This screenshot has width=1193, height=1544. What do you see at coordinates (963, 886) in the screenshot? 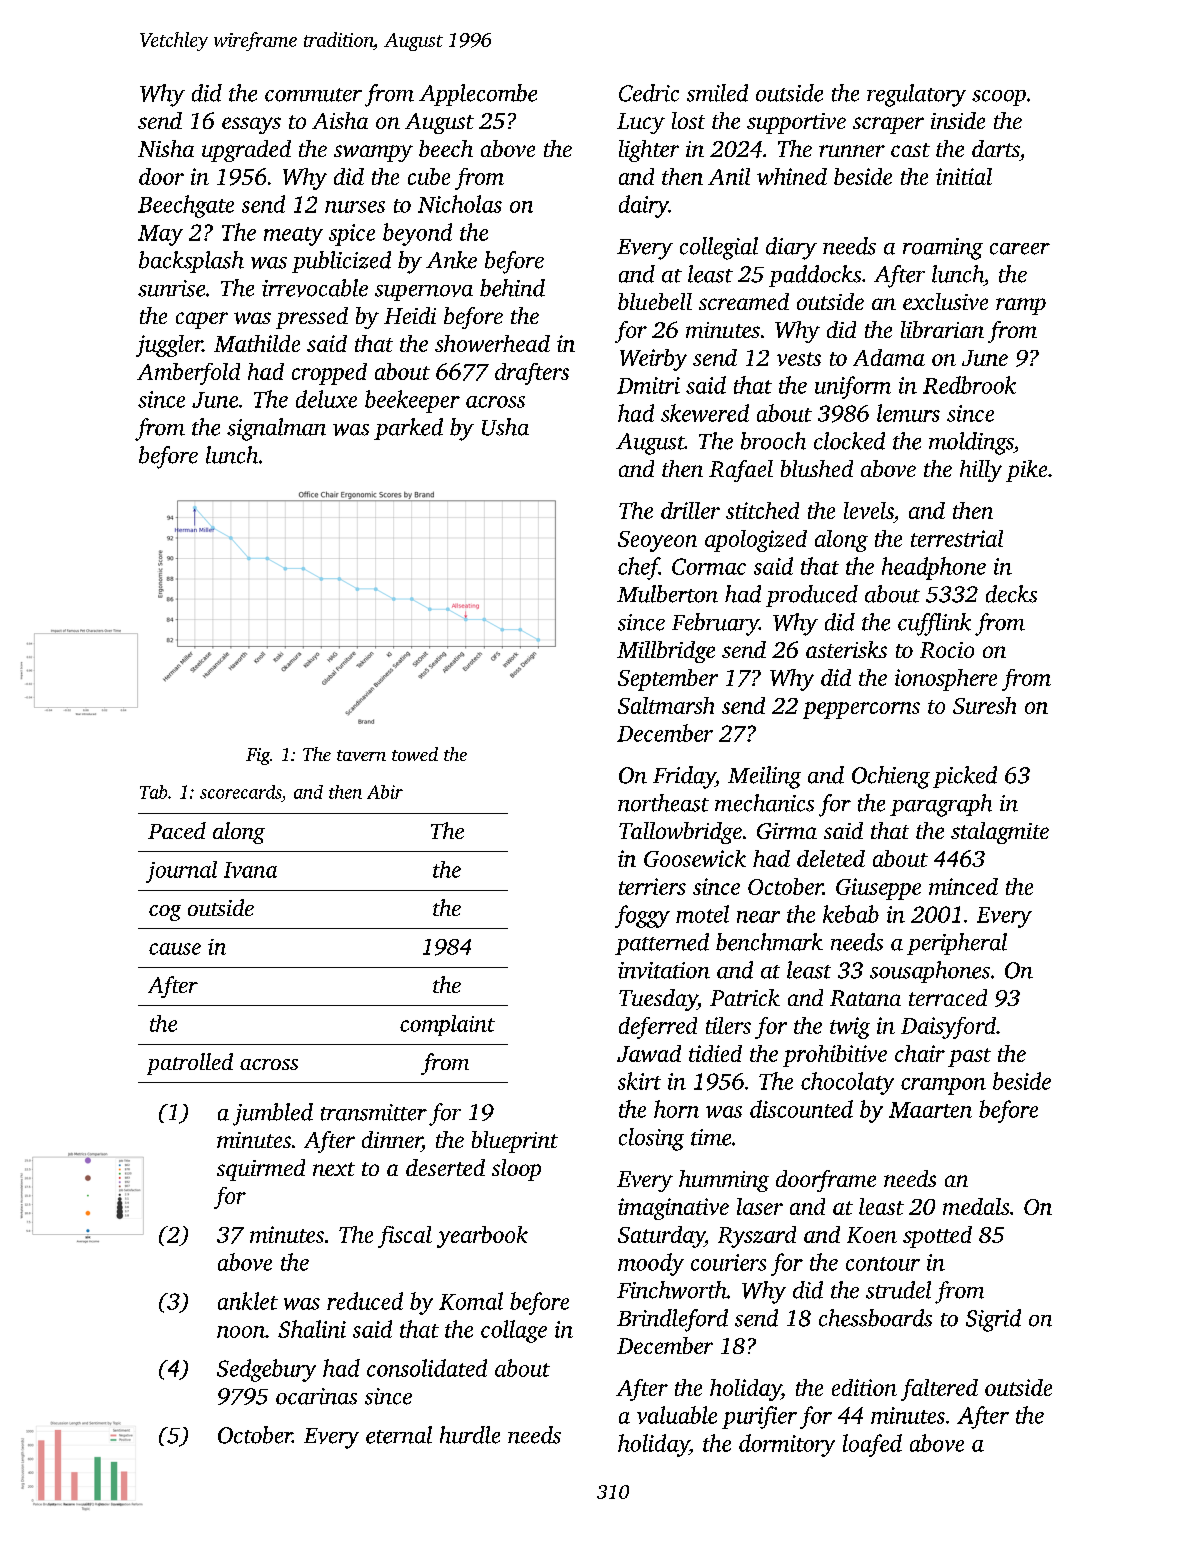
I see `minced` at bounding box center [963, 886].
